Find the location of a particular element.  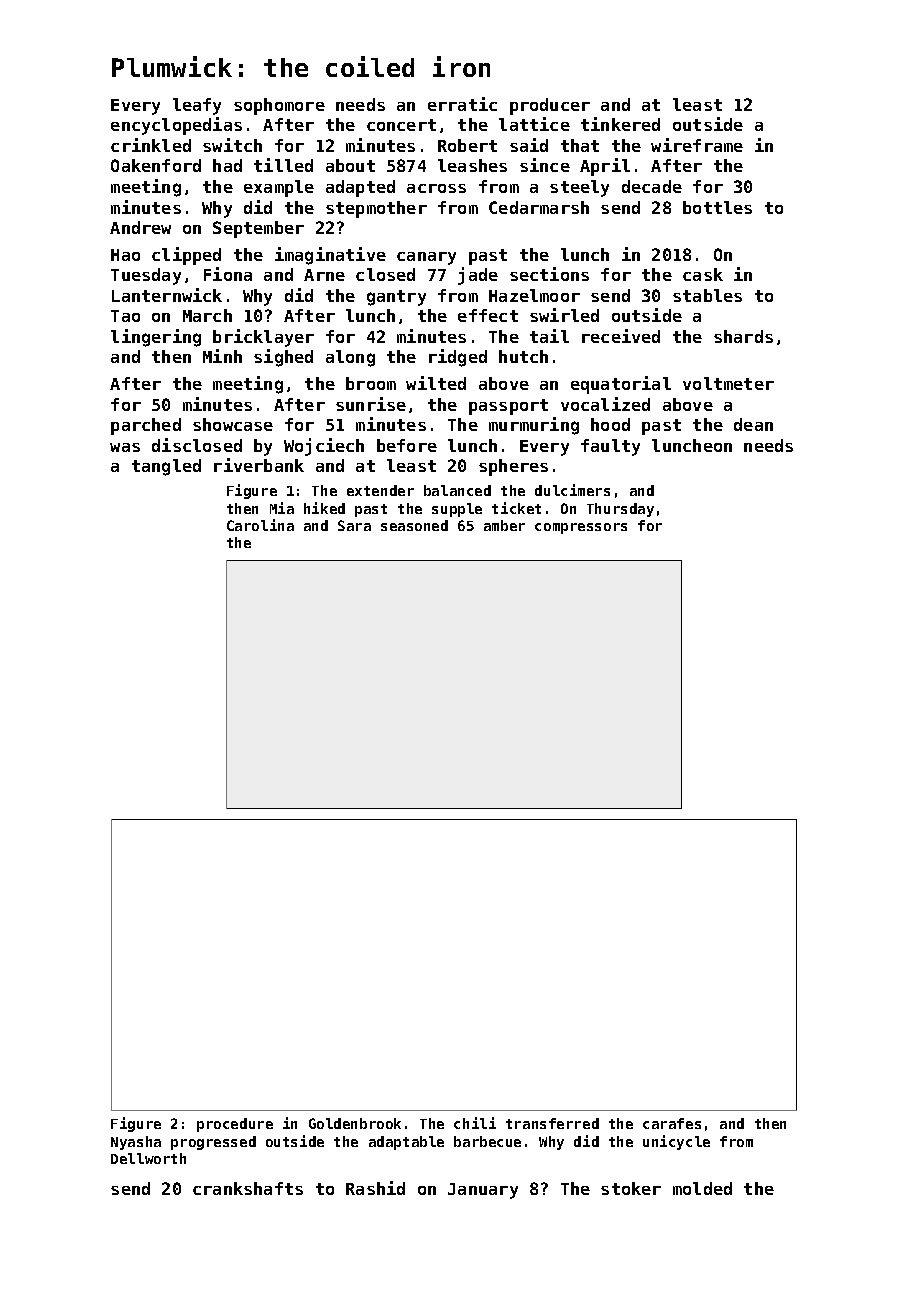

extender is located at coordinates (380, 490).
